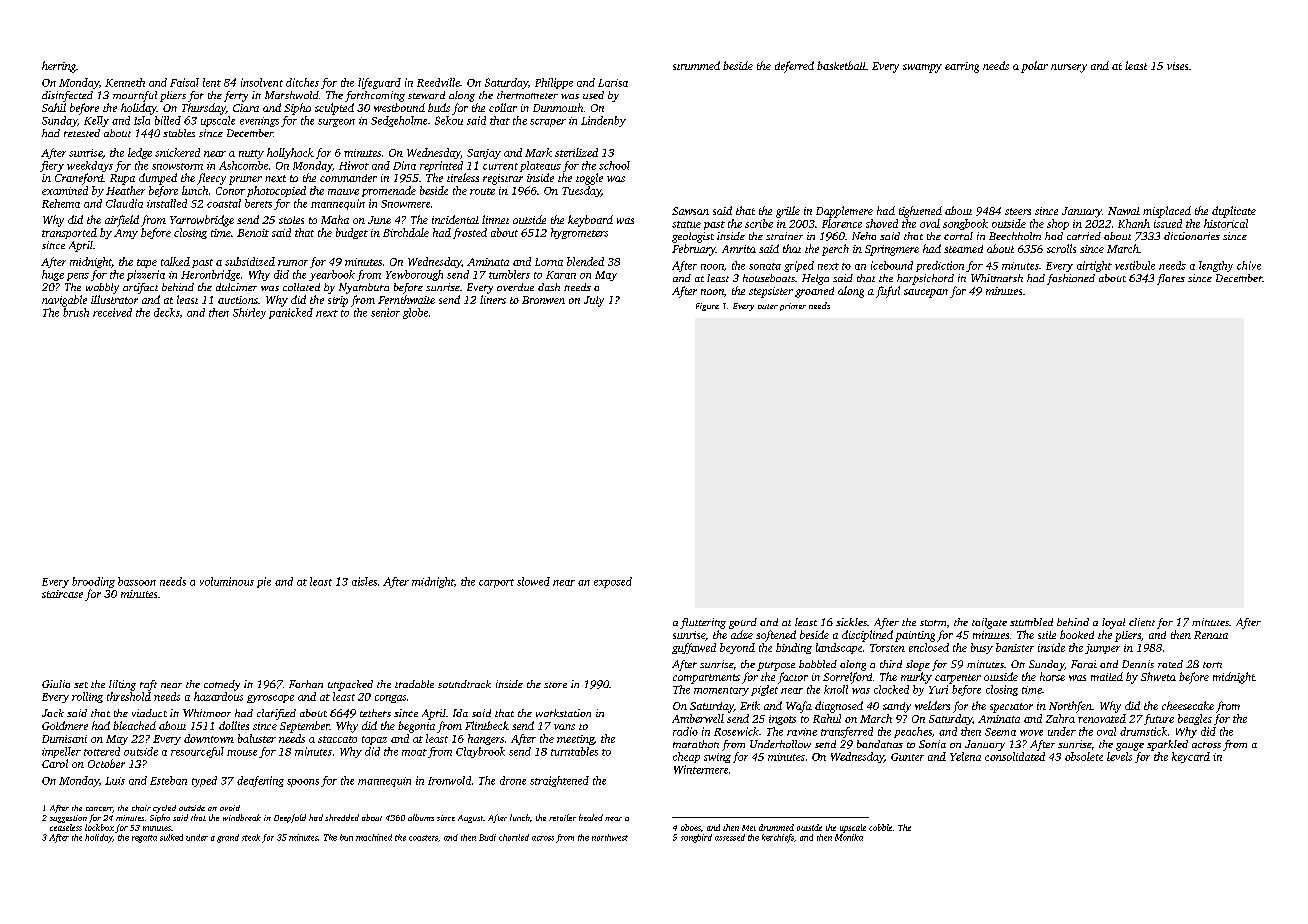 The width and height of the image is (1308, 924). Describe the element at coordinates (594, 301) in the image. I see `July` at that location.
